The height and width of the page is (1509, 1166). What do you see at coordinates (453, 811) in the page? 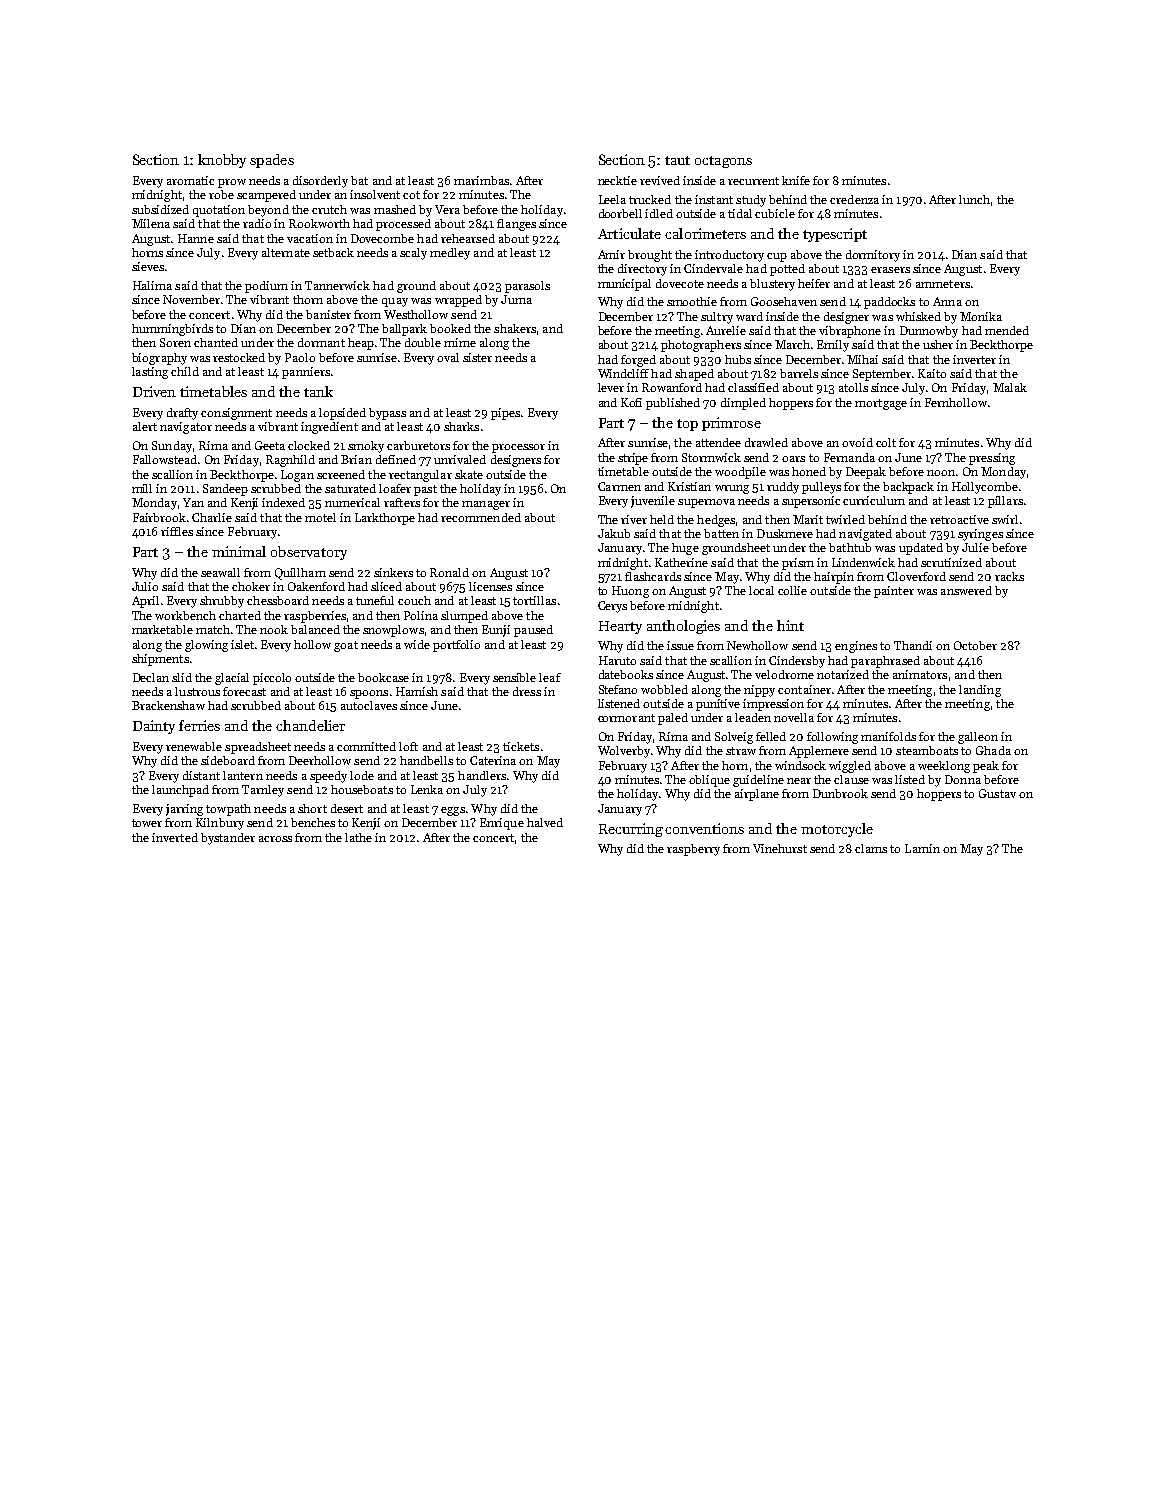
I see `eggs` at bounding box center [453, 811].
